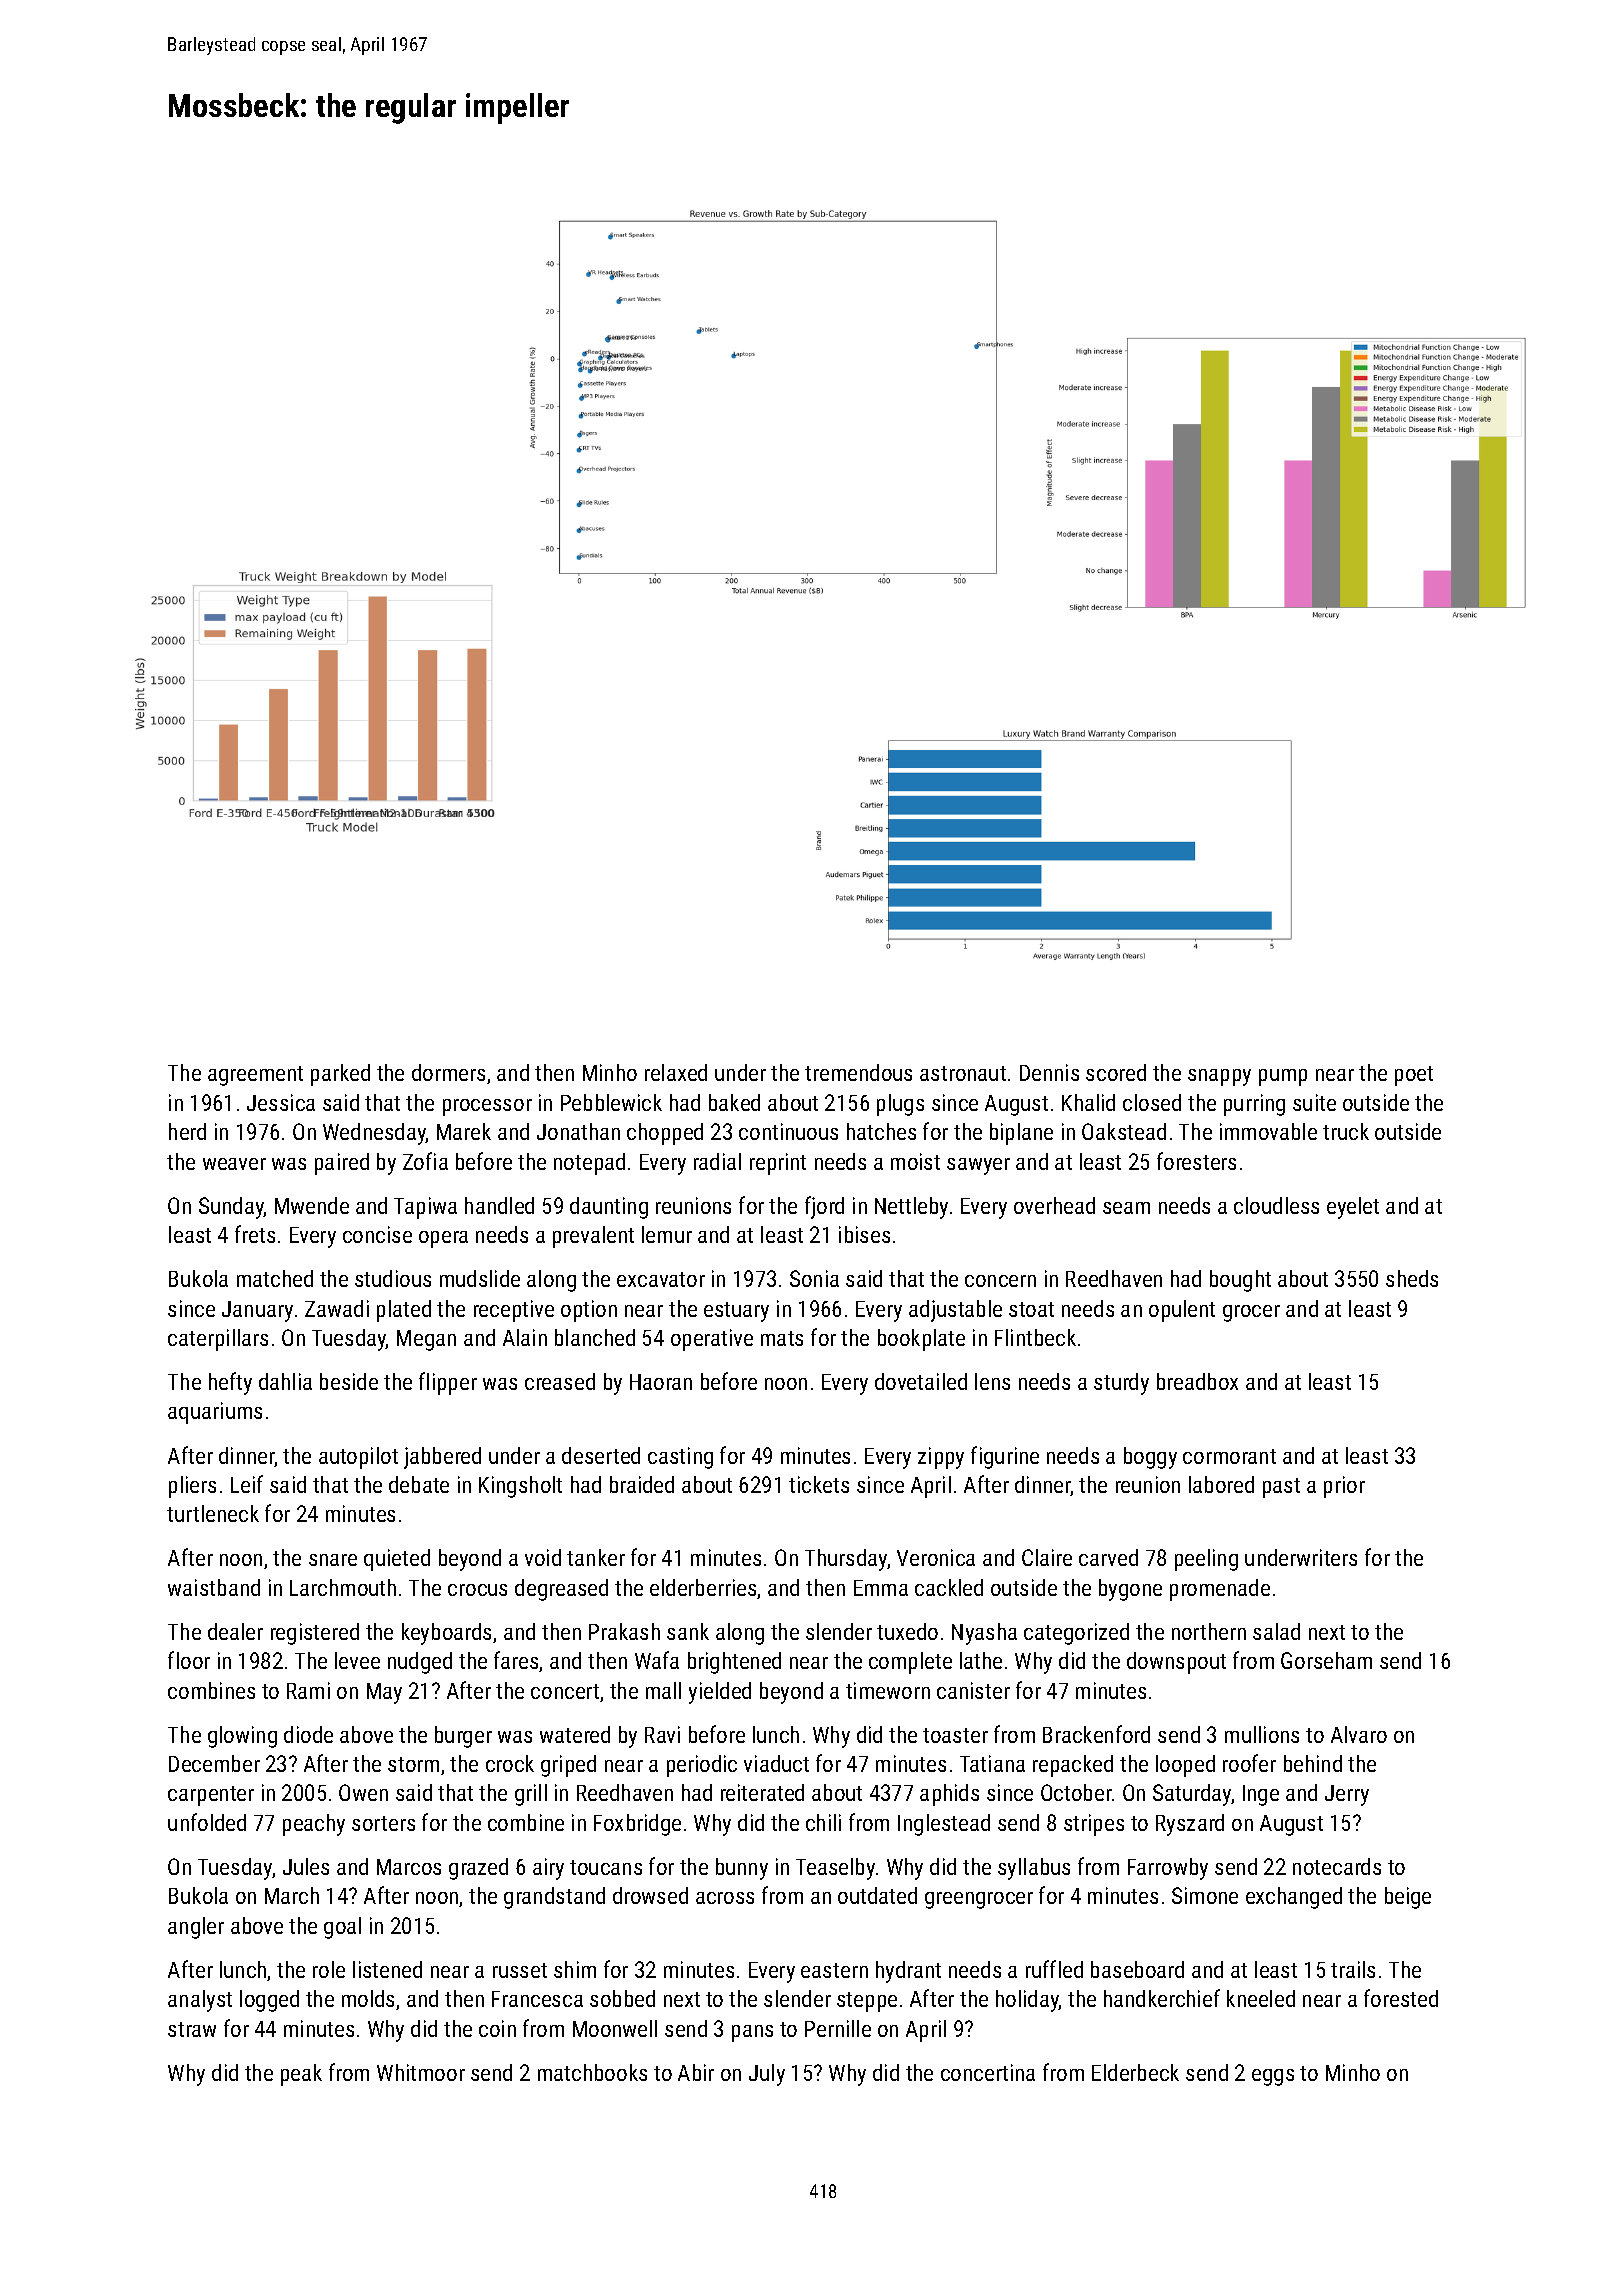 The width and height of the screenshot is (1620, 2292). Describe the element at coordinates (426, 1340) in the screenshot. I see `Megan` at that location.
